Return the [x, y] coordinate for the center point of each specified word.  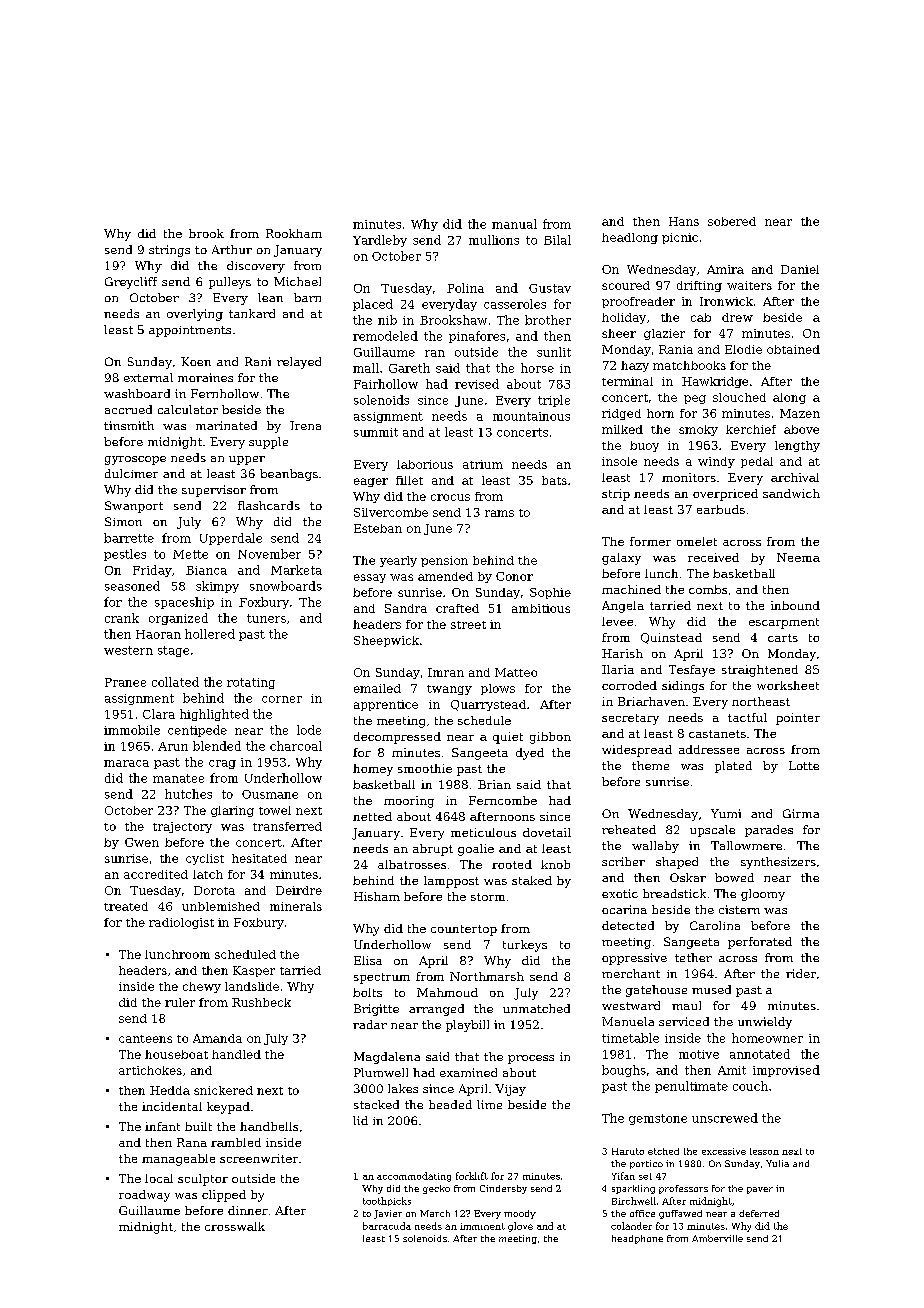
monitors [689, 477]
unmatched [536, 1008]
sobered [732, 221]
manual [514, 224]
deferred [759, 1213]
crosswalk [235, 1226]
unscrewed [725, 1118]
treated [126, 906]
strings [169, 251]
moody [520, 1214]
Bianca [206, 570]
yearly [398, 561]
